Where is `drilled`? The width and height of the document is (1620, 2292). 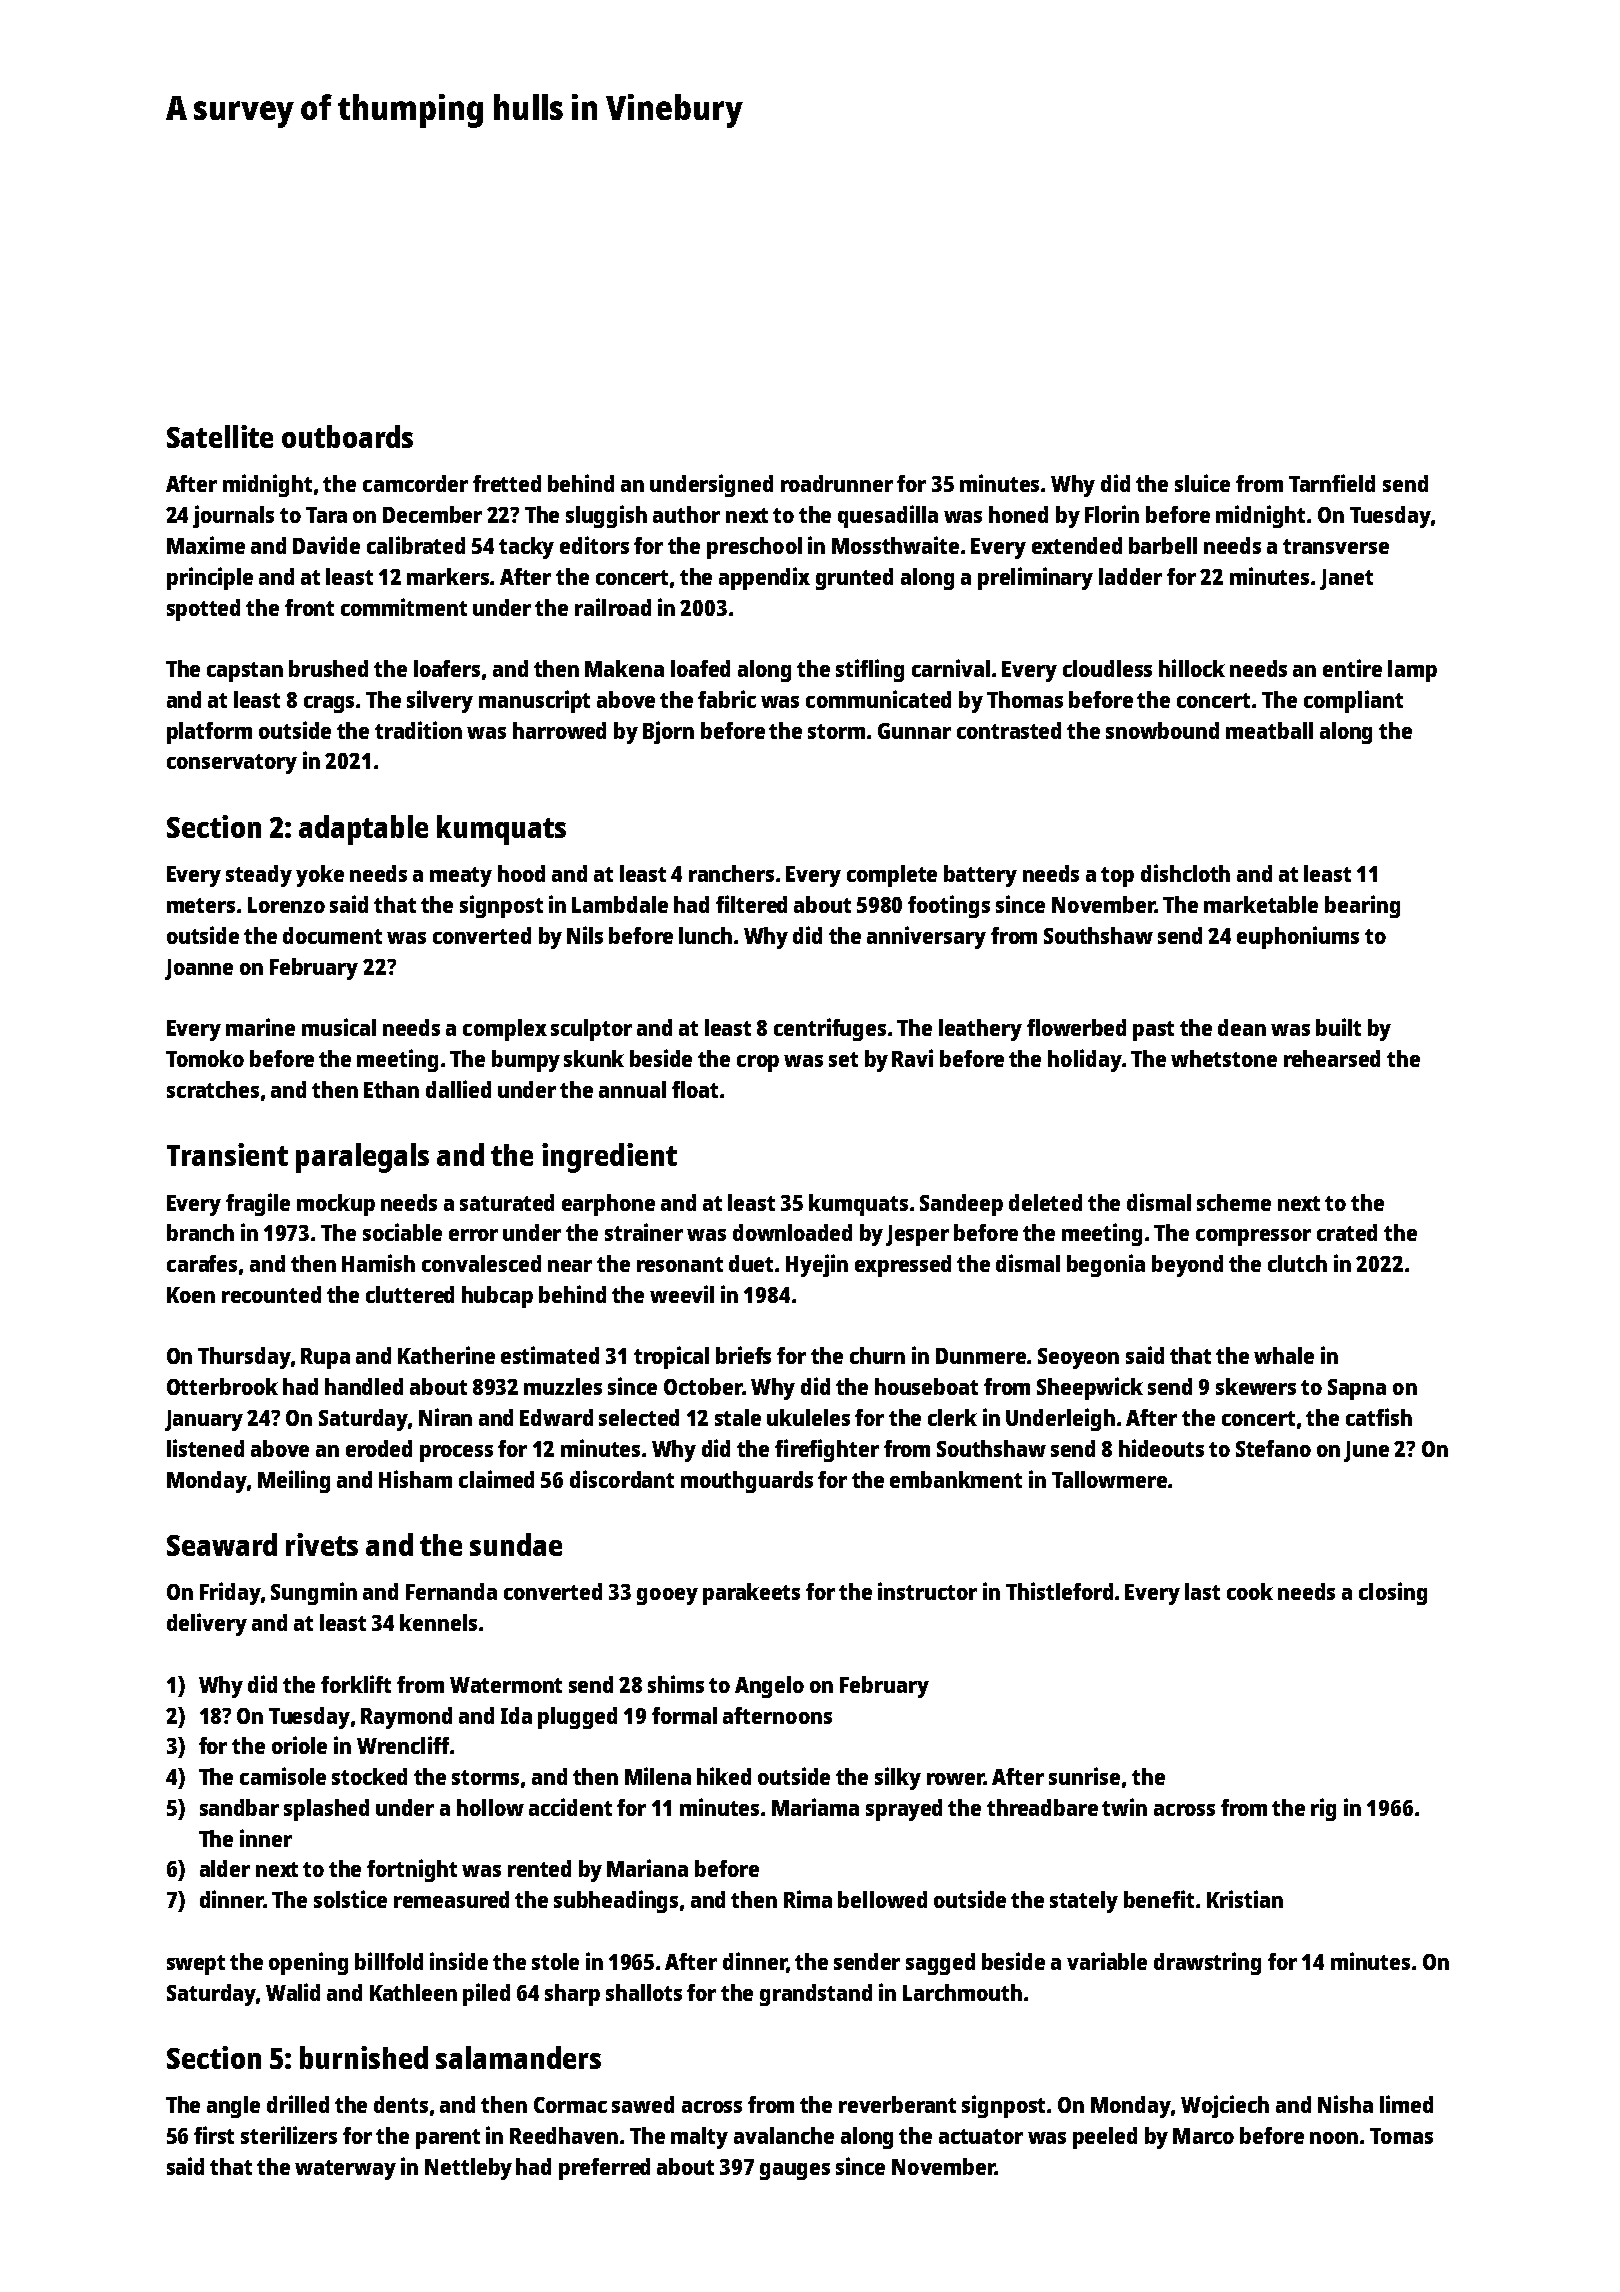
drilled is located at coordinates (298, 2104).
